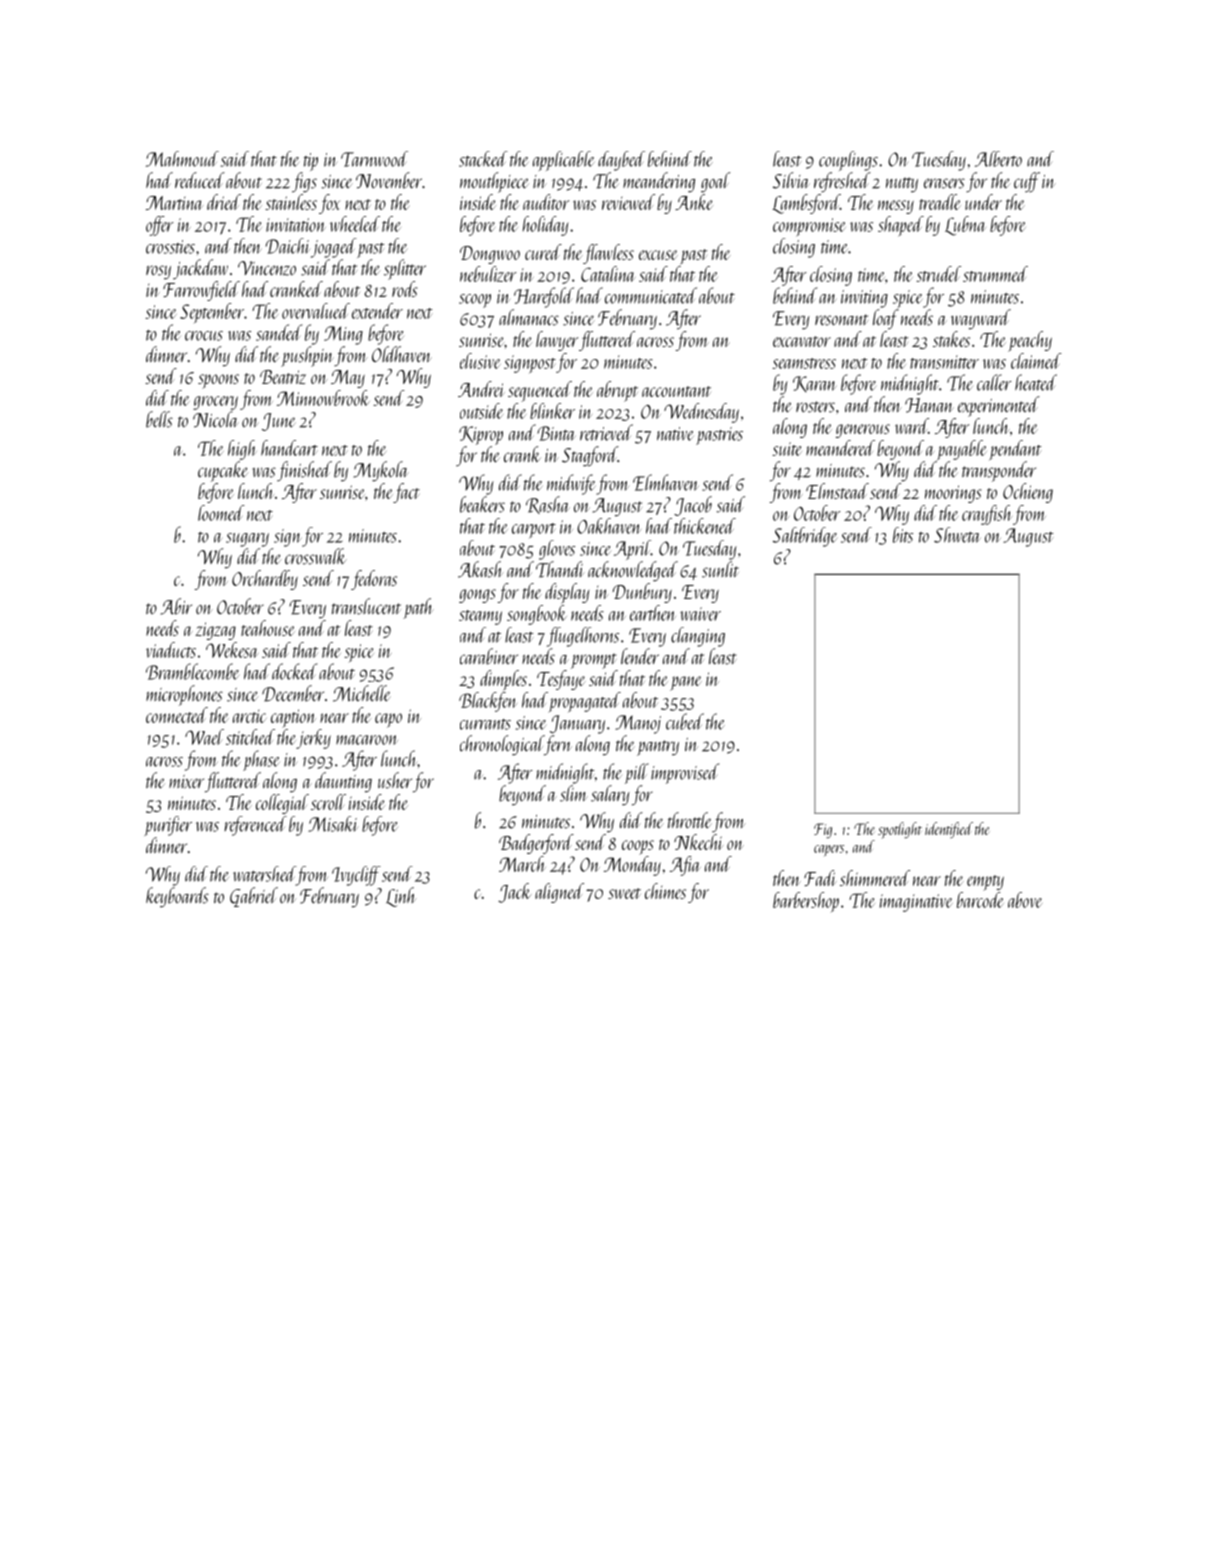 The width and height of the screenshot is (1207, 1562). I want to click on lender, so click(640, 656).
